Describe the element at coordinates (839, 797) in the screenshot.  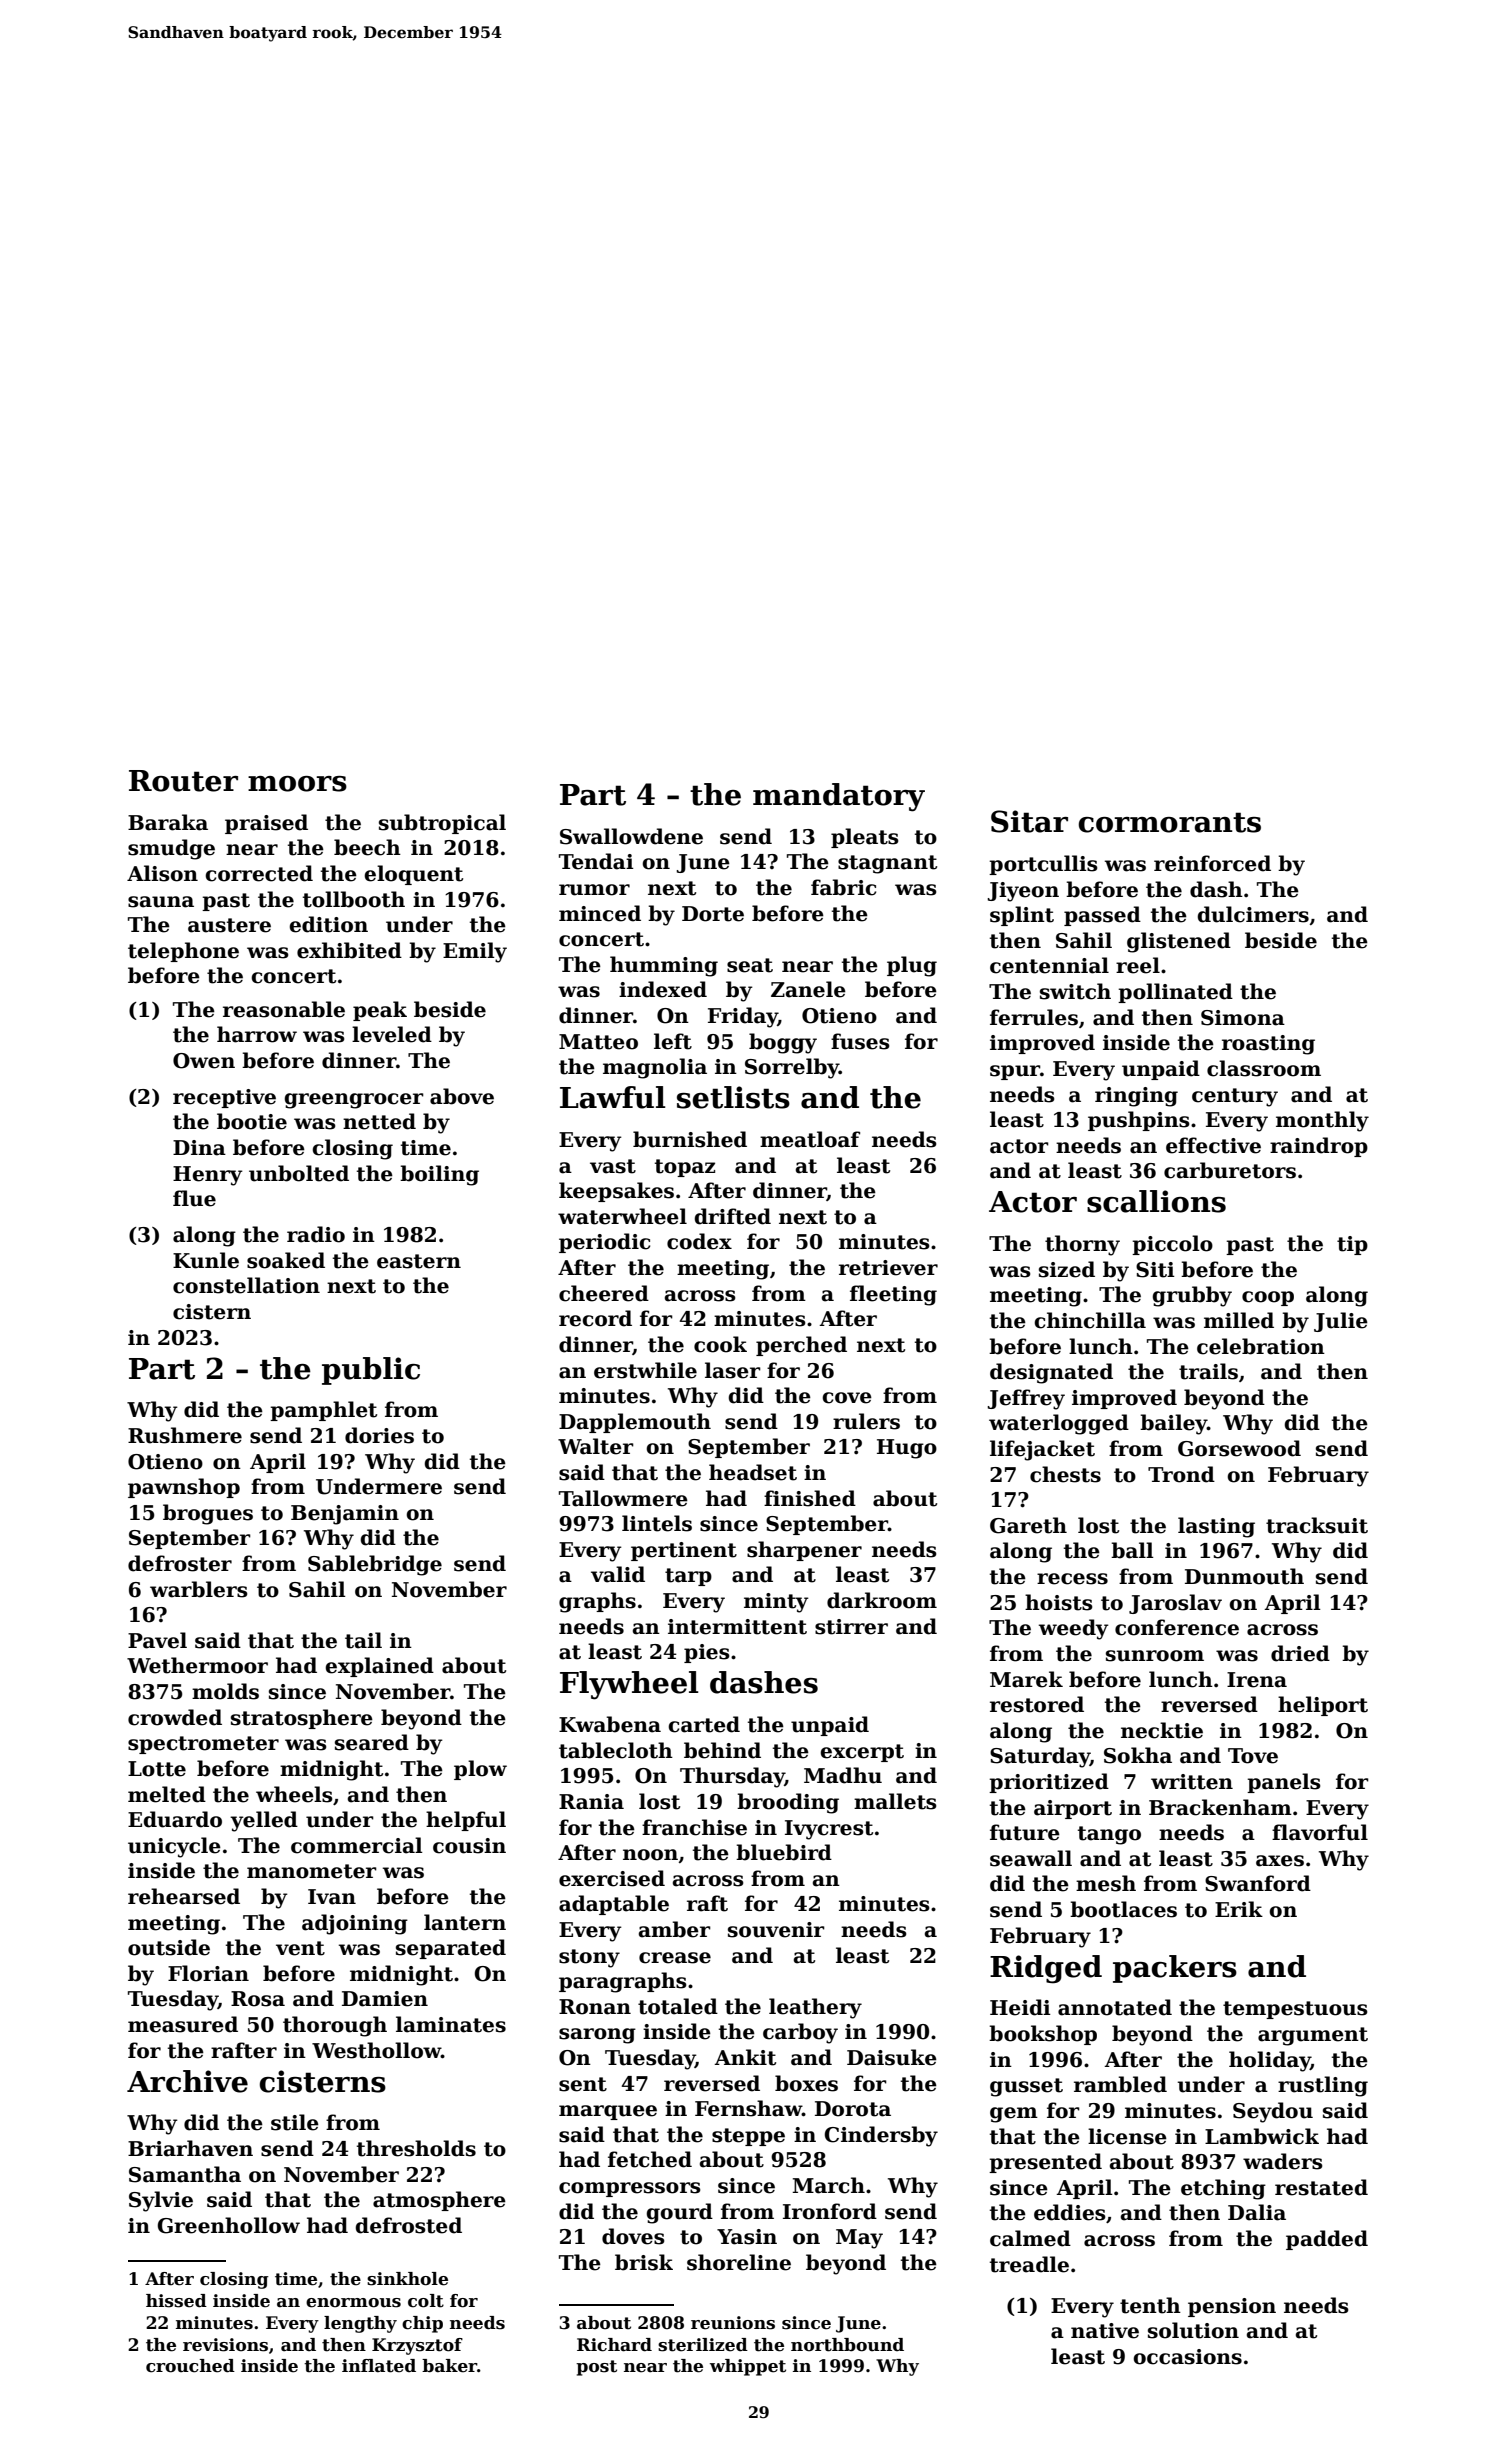
I see `mandatory` at that location.
